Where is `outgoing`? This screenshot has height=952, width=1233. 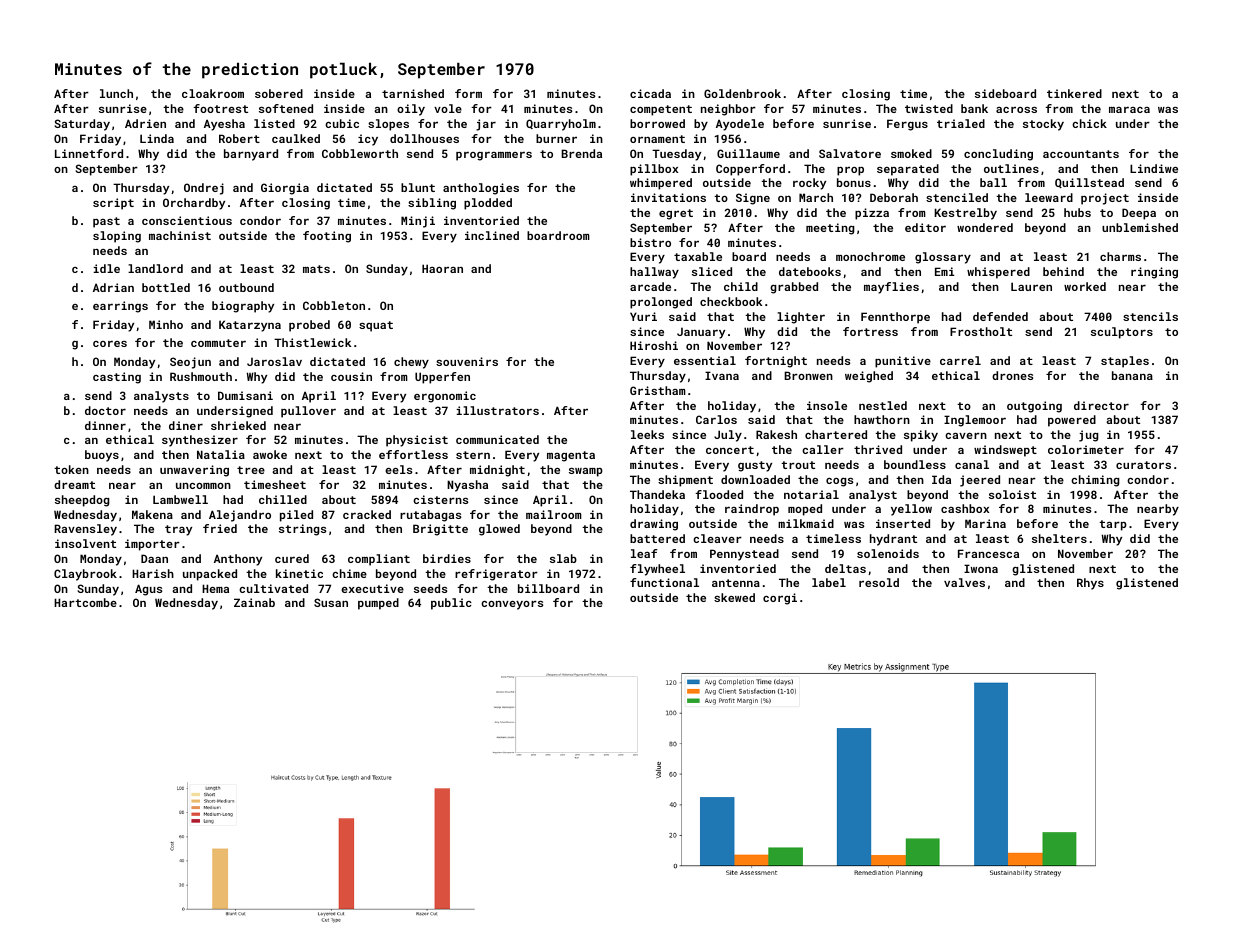 outgoing is located at coordinates (1034, 407).
